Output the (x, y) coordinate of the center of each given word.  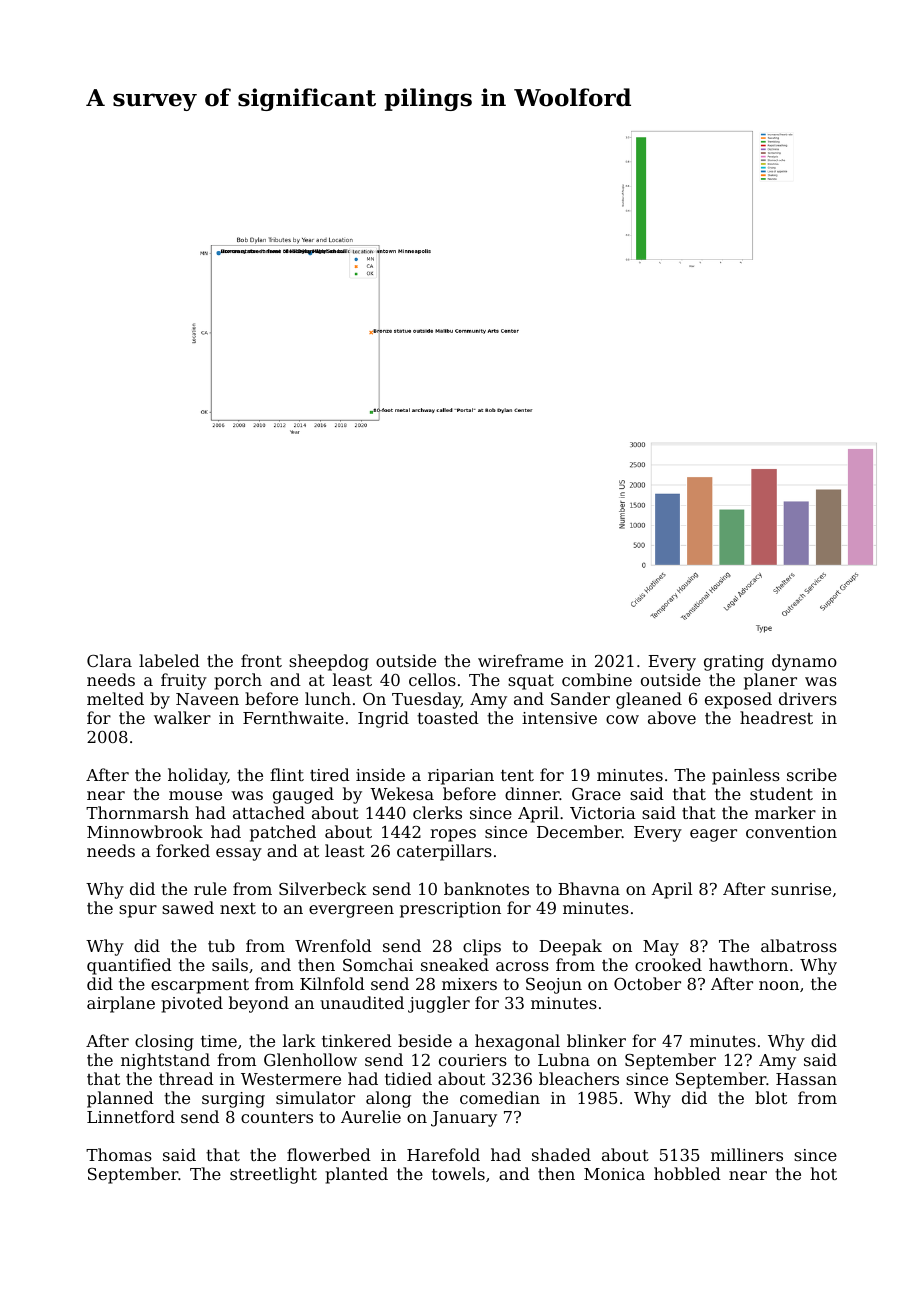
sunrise (801, 889)
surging (233, 1100)
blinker (596, 1040)
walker (182, 717)
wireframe (520, 660)
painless (746, 776)
